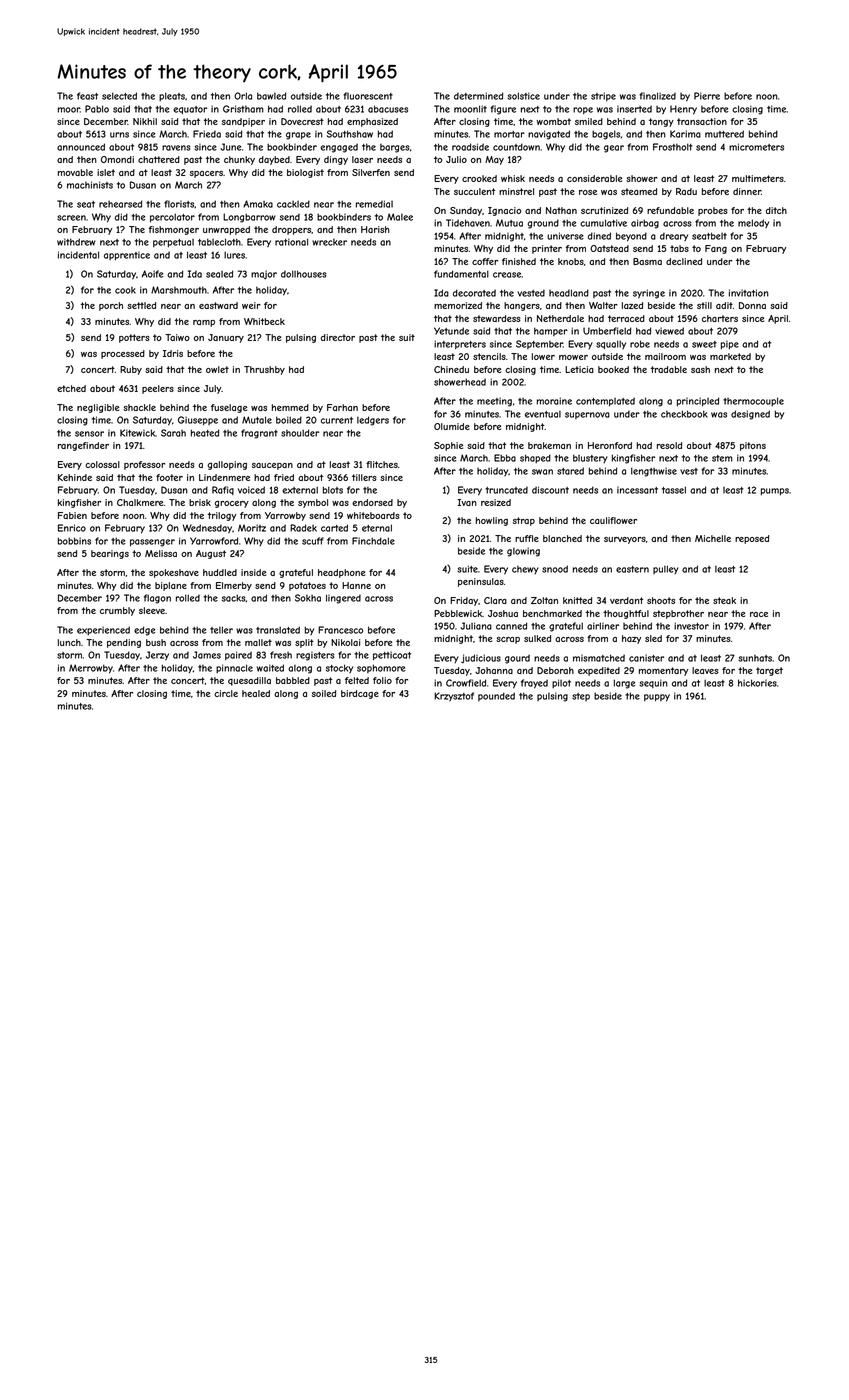 This image has height=1400, width=849. Describe the element at coordinates (315, 656) in the image. I see `registers` at that location.
